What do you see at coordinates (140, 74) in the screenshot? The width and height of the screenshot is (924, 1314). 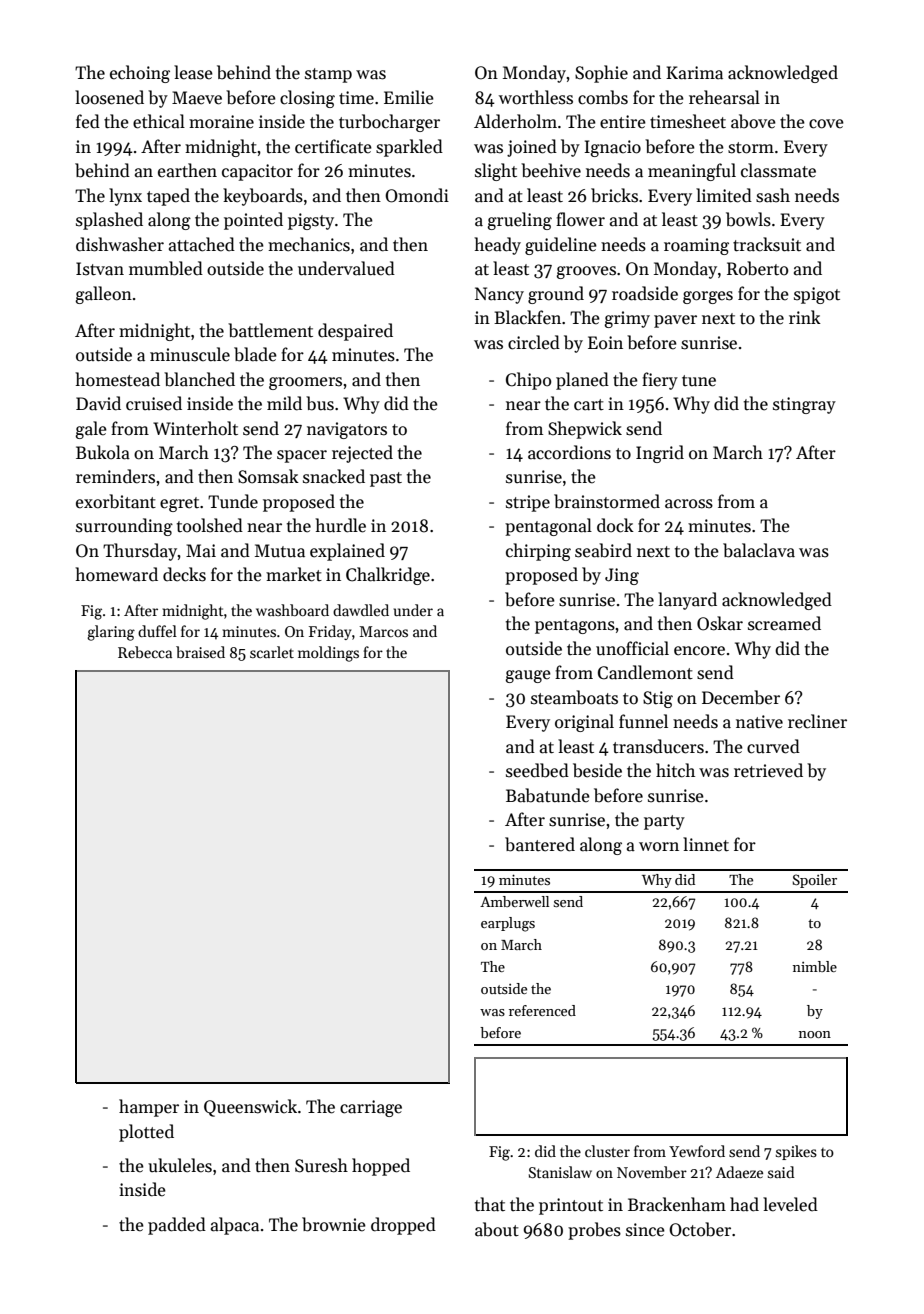 I see `echoing` at bounding box center [140, 74].
